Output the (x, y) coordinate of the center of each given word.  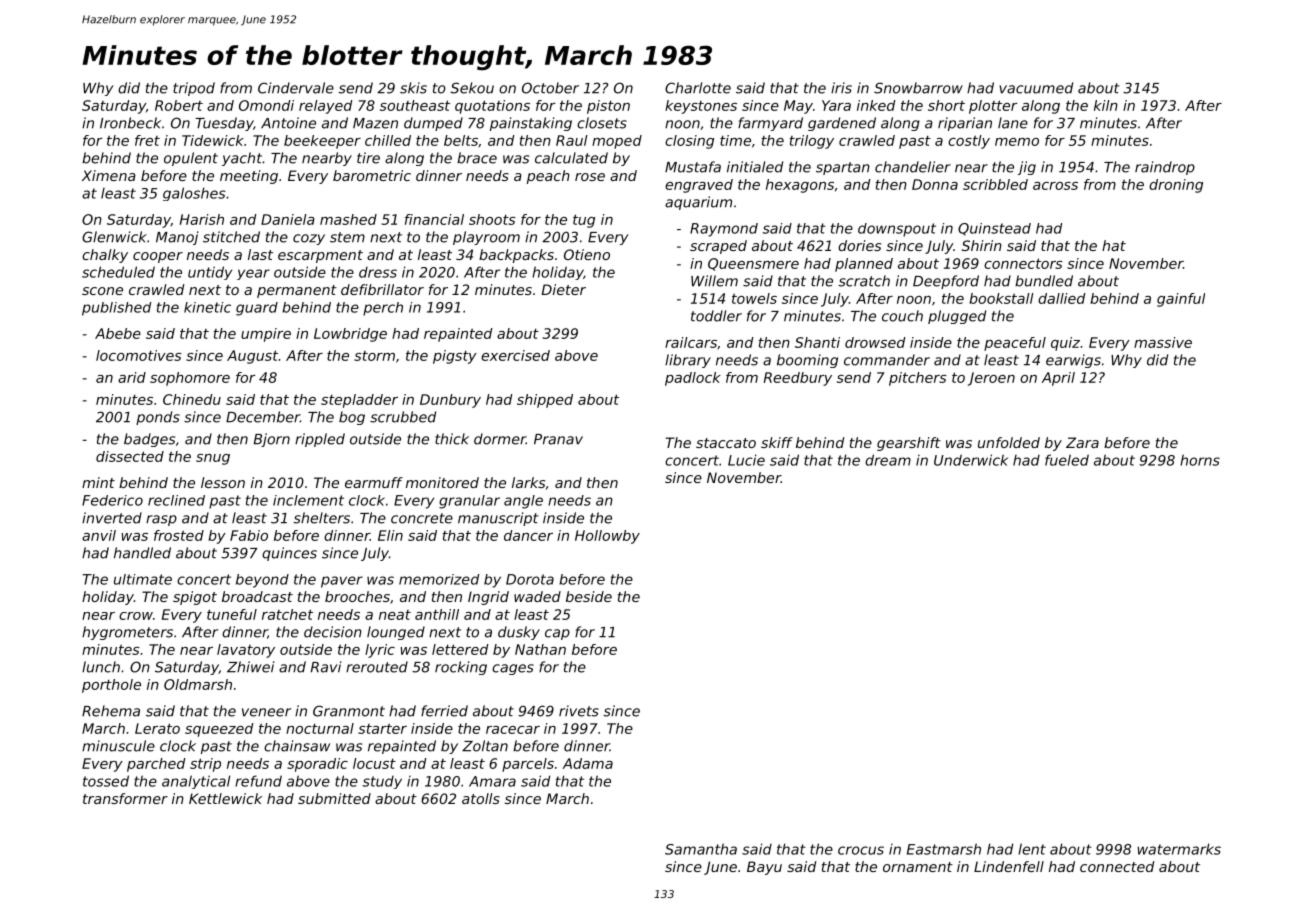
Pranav (558, 439)
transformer (125, 798)
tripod (194, 89)
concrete (422, 518)
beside (589, 596)
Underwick (971, 460)
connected (1117, 866)
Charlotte (698, 88)
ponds (158, 418)
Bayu (764, 868)
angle (523, 502)
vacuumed (1036, 88)
